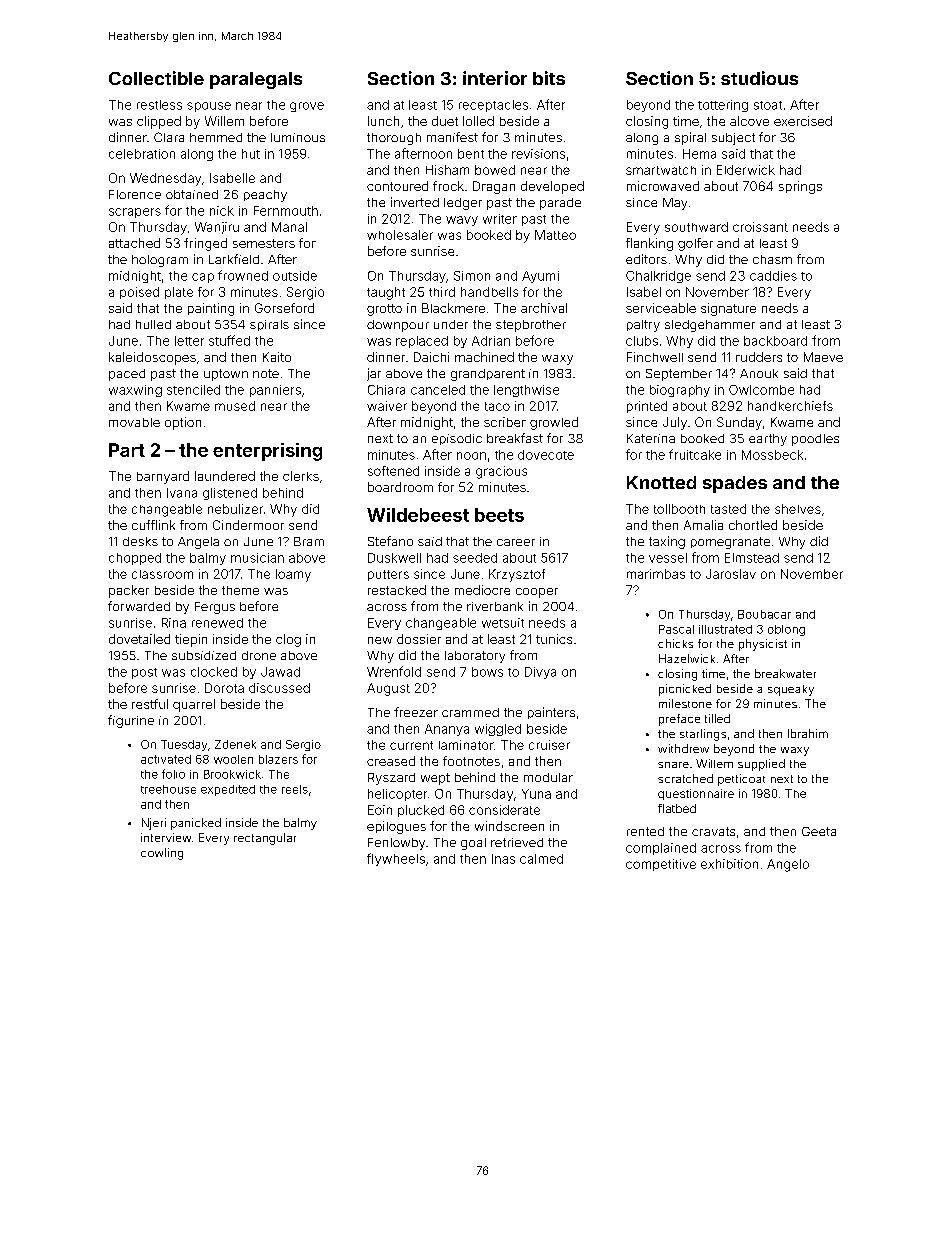 Image resolution: width=952 pixels, height=1233 pixels. I want to click on gracious, so click(501, 472).
